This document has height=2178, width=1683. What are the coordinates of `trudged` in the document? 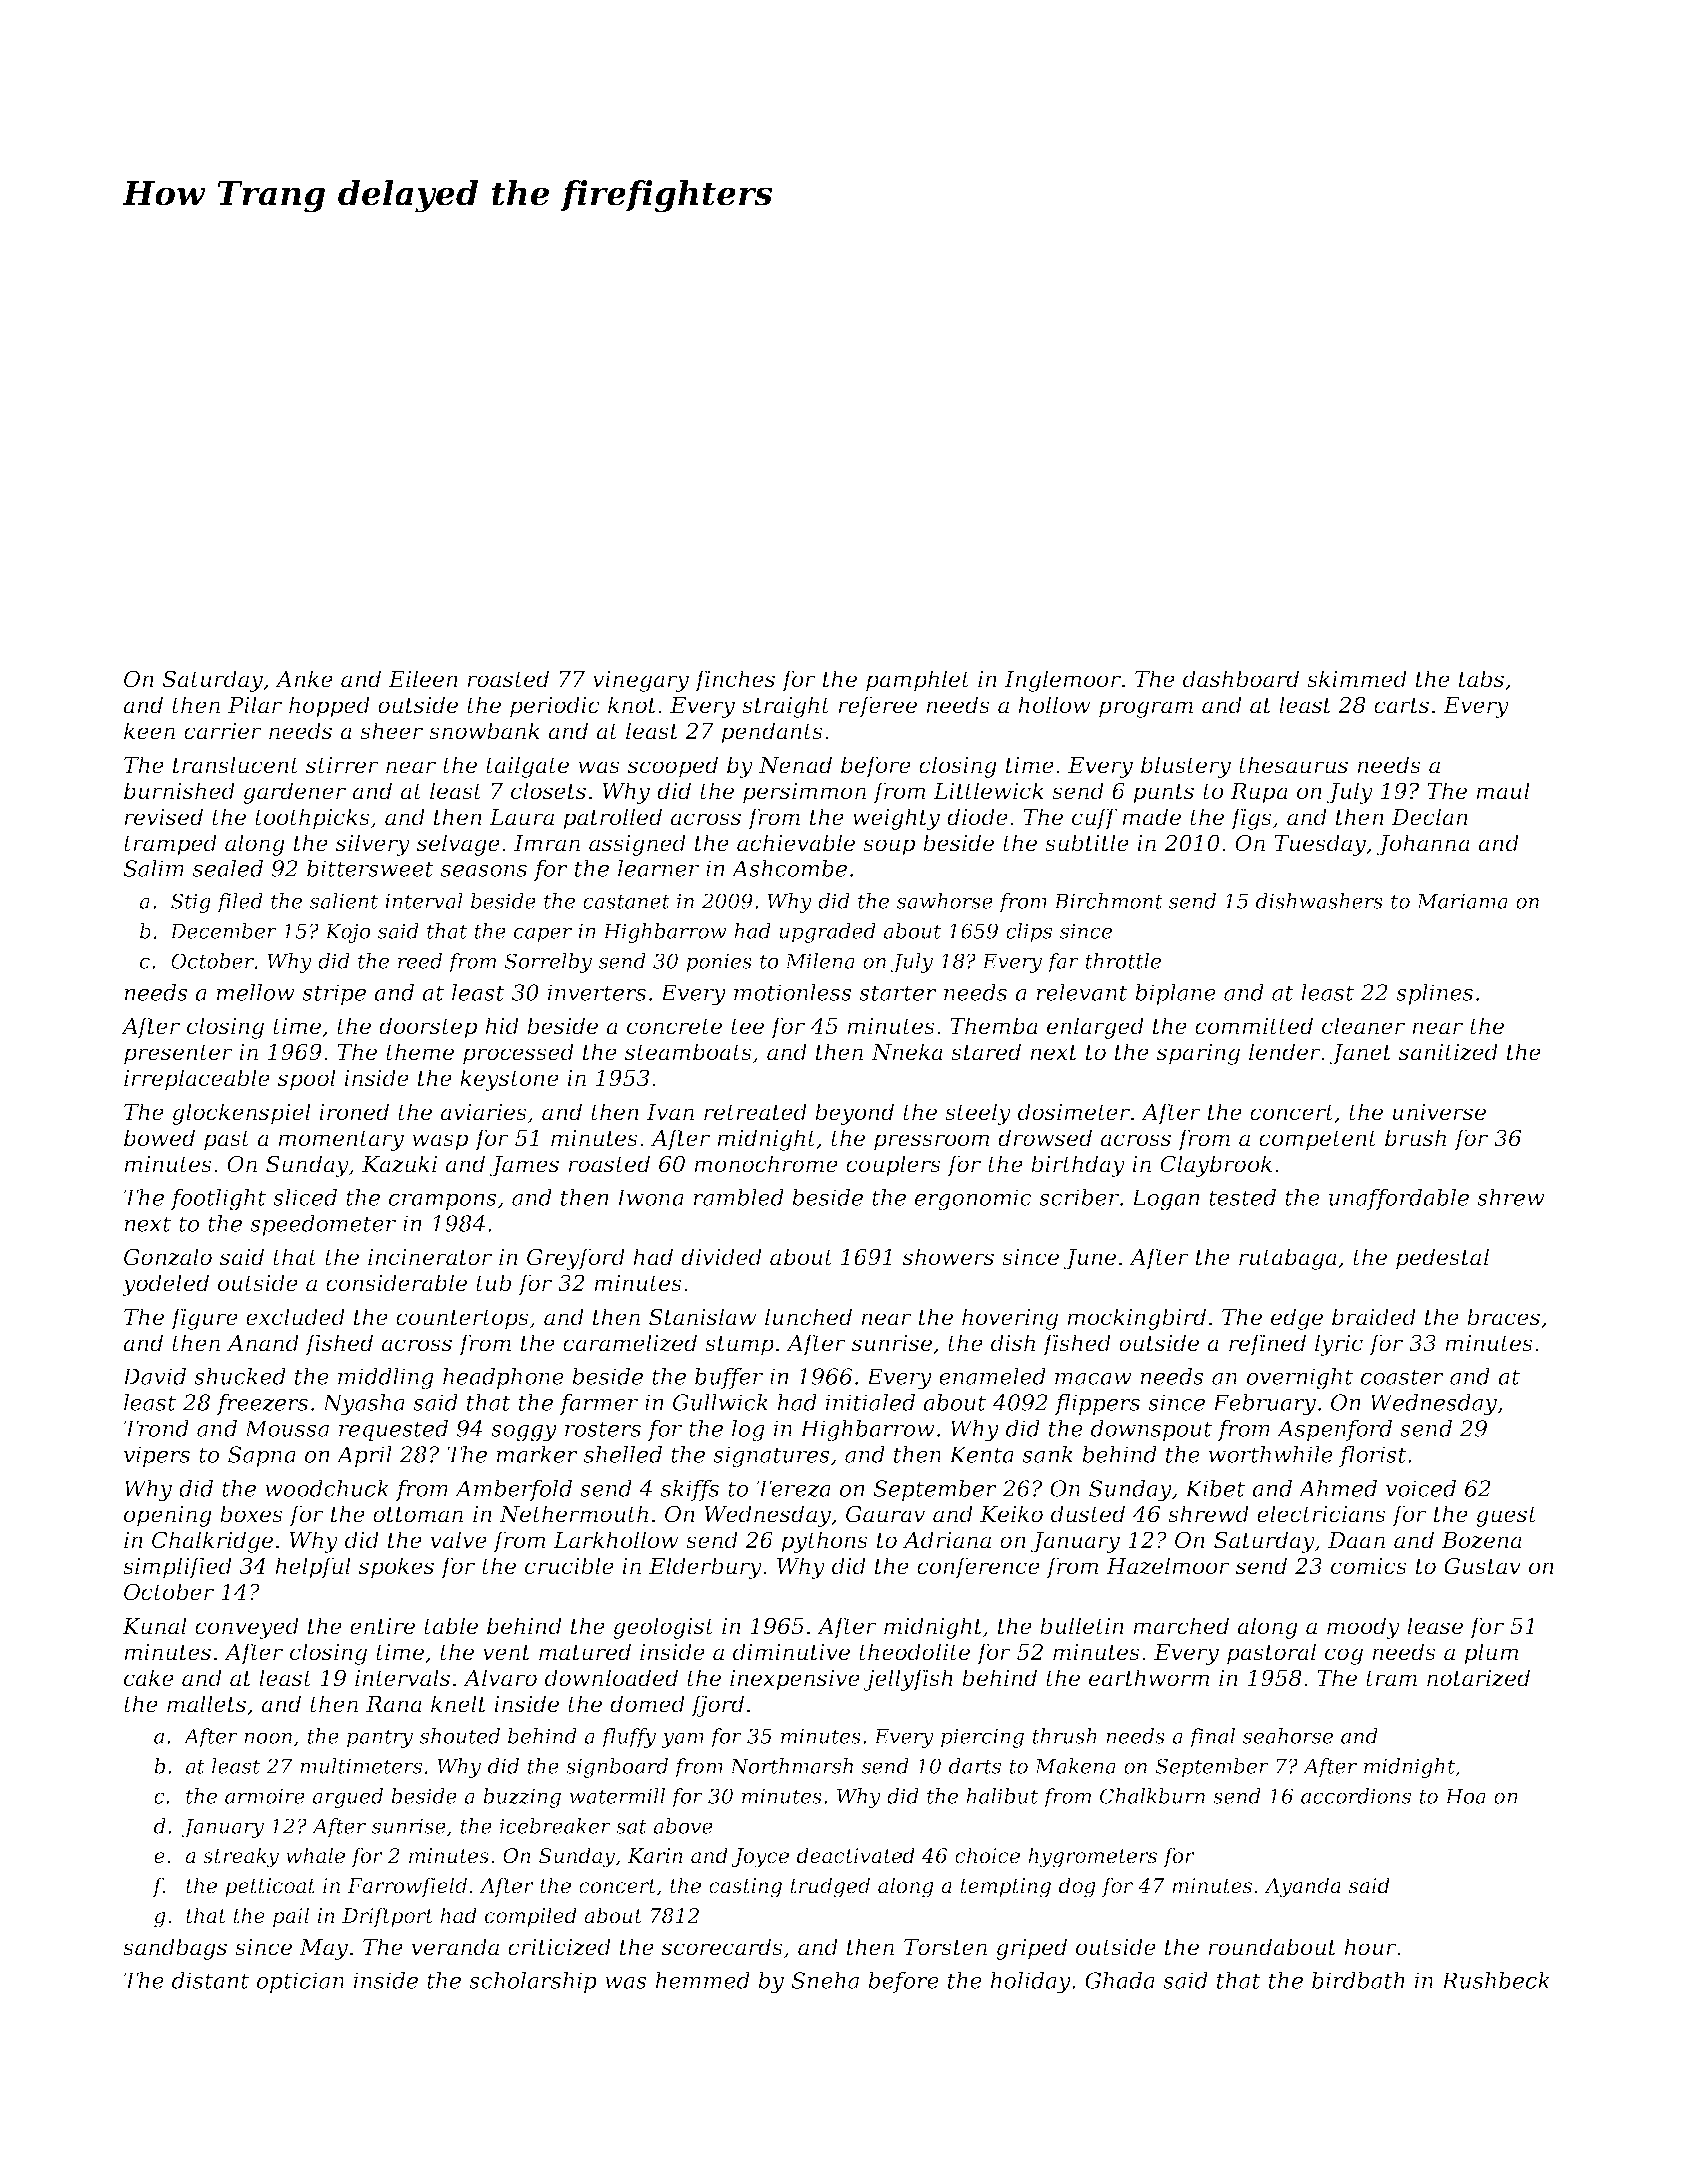 It's located at (830, 1887).
